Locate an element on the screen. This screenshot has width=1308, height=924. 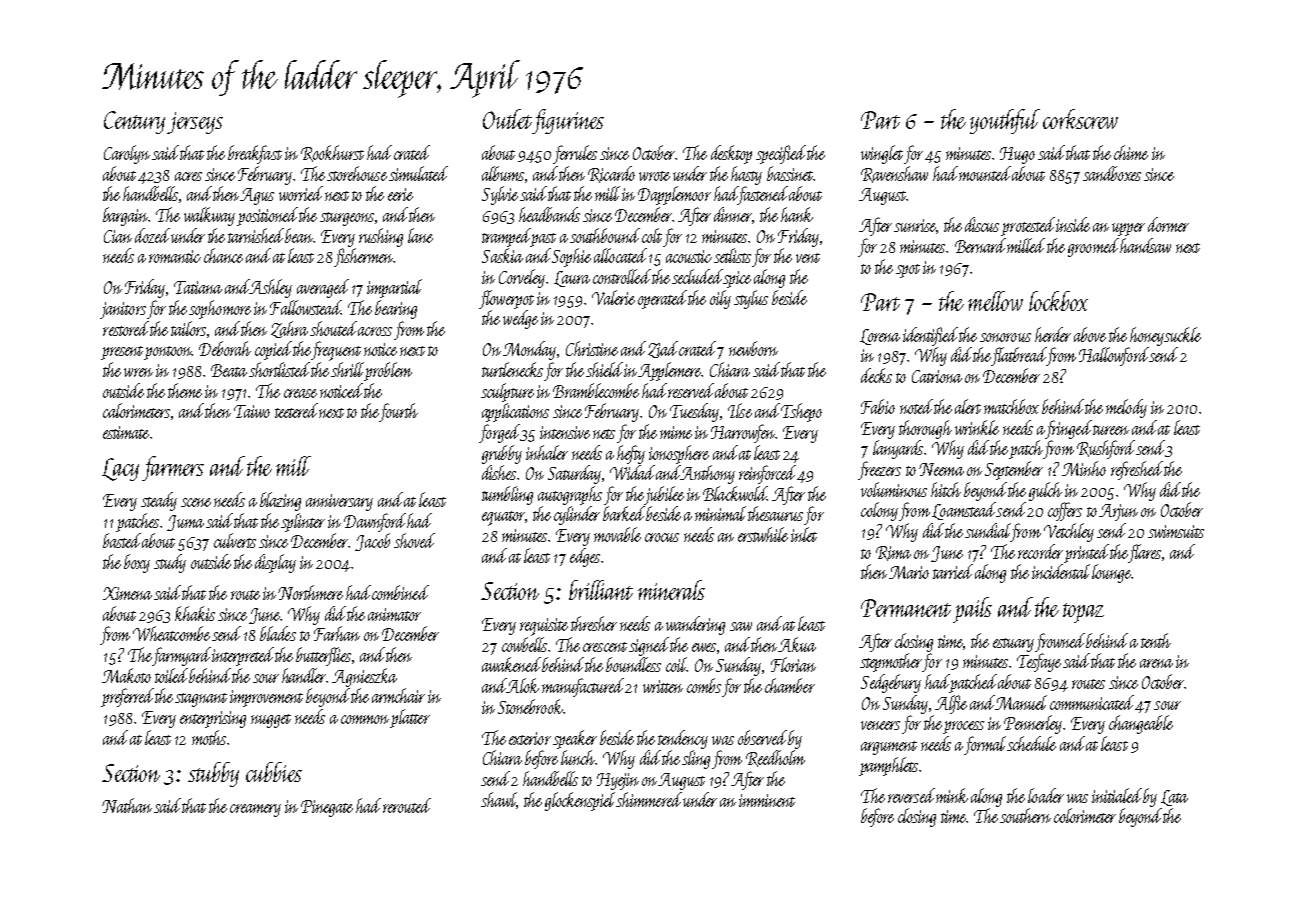
oily is located at coordinates (720, 299).
